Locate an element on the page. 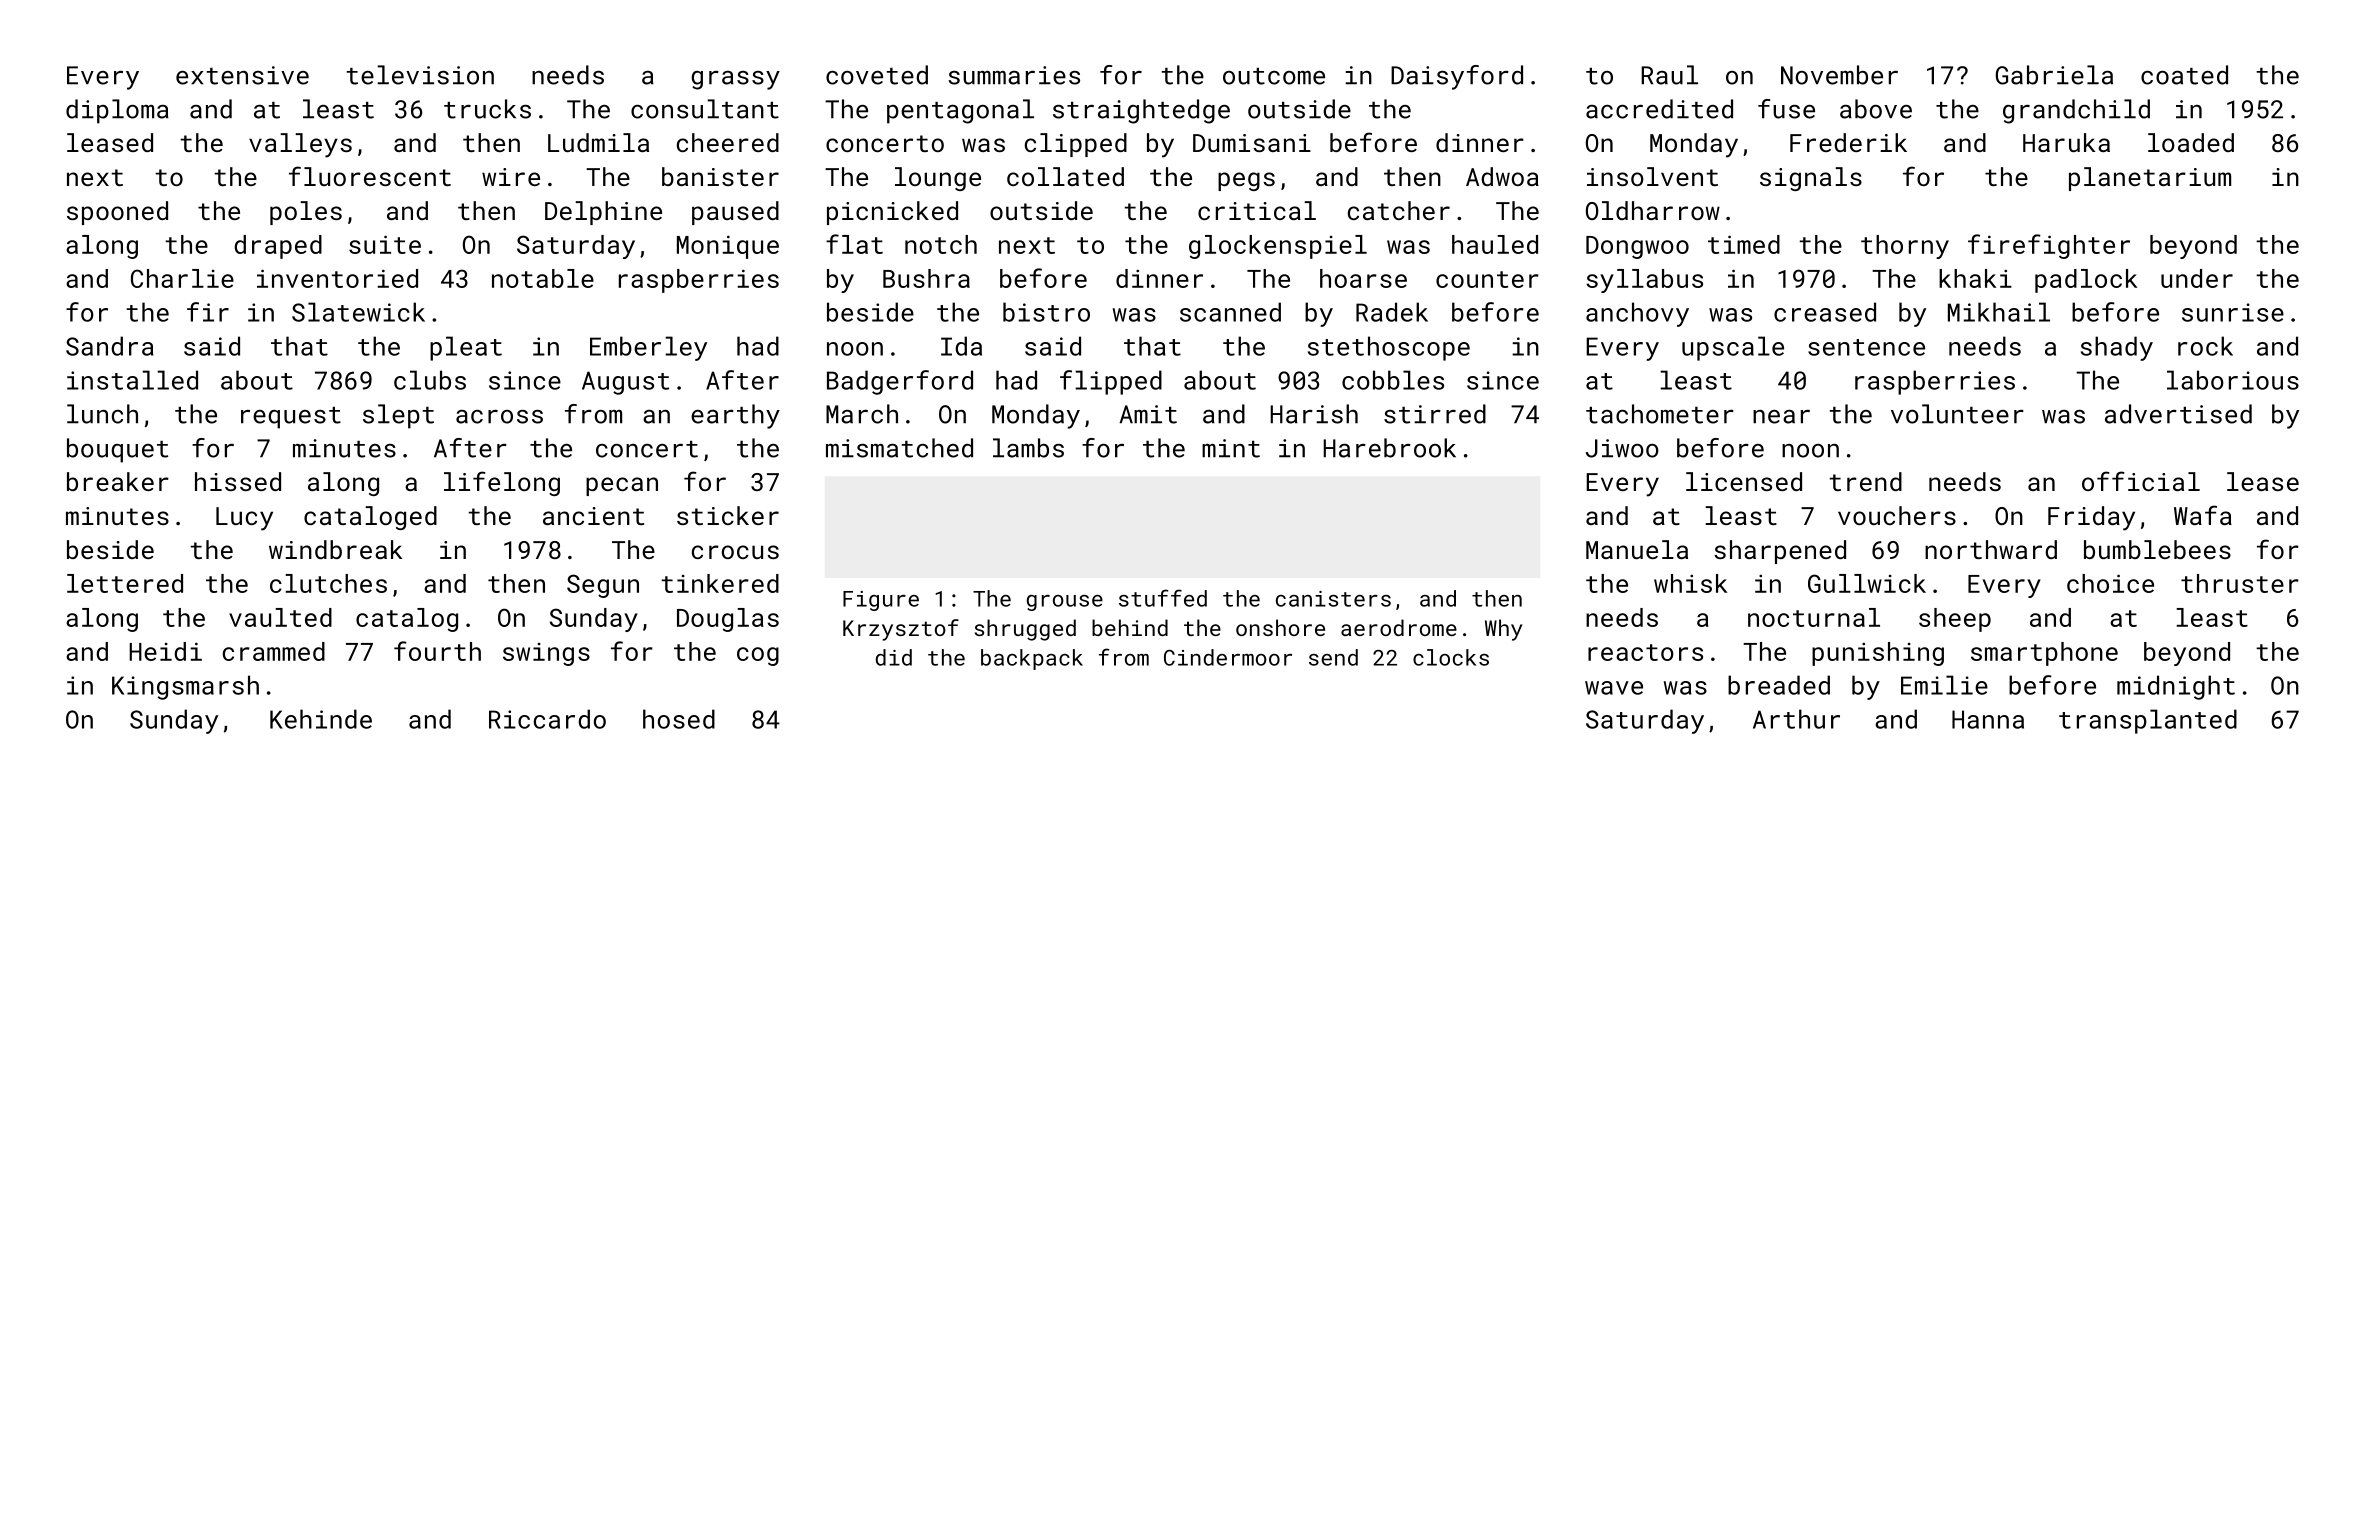 This document has width=2365, height=1530. Amit is located at coordinates (1148, 414).
